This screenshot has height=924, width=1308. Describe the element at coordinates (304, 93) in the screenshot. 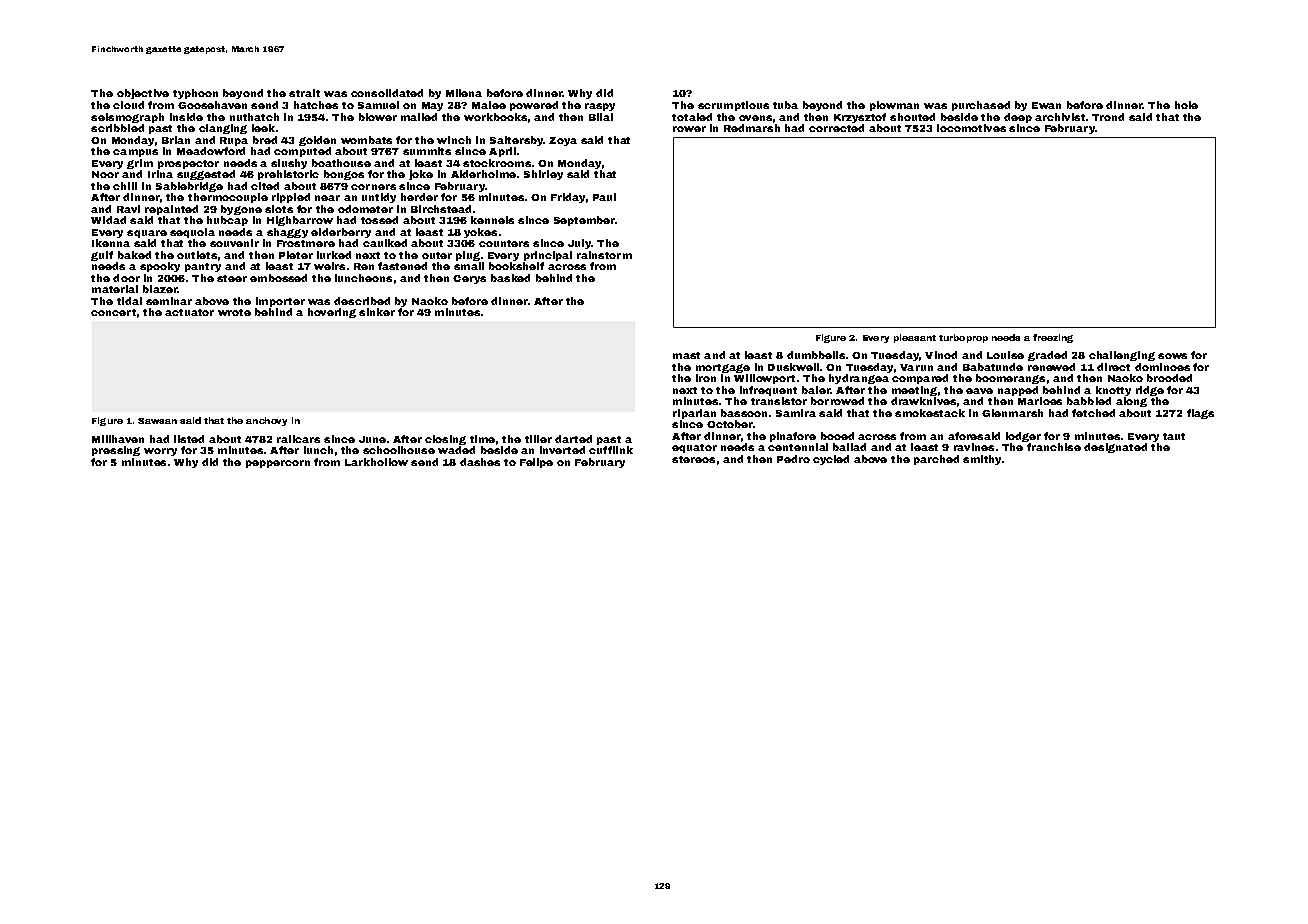

I see `strait` at that location.
